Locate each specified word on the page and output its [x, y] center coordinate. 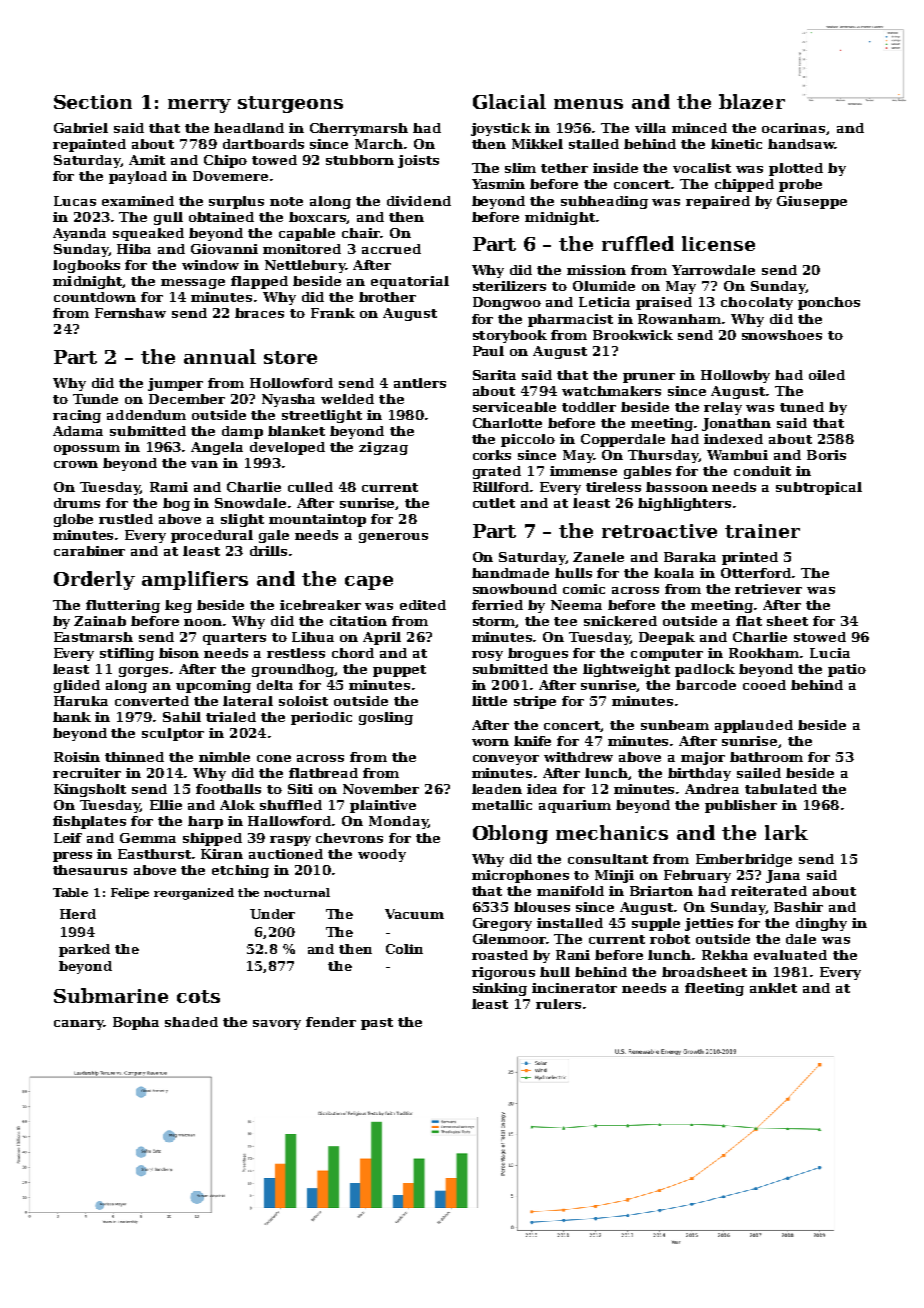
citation [358, 621]
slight [242, 520]
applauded [754, 726]
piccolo [528, 440]
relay [723, 408]
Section [93, 102]
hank [72, 717]
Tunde [95, 399]
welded [347, 399]
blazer [752, 101]
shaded [191, 1022]
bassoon [677, 487]
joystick [501, 129]
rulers [558, 1004]
